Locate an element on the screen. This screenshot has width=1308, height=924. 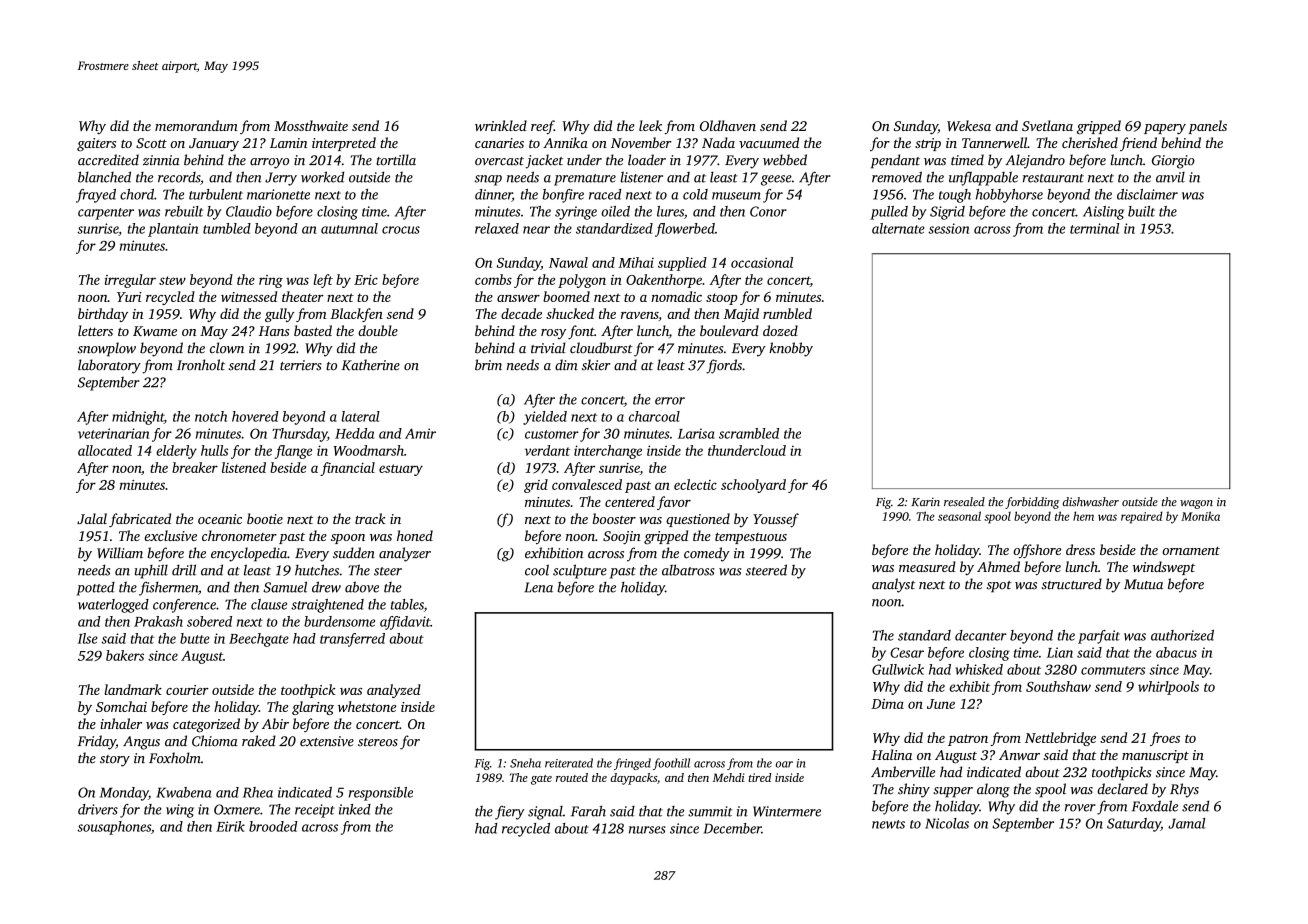
knobby is located at coordinates (791, 349).
